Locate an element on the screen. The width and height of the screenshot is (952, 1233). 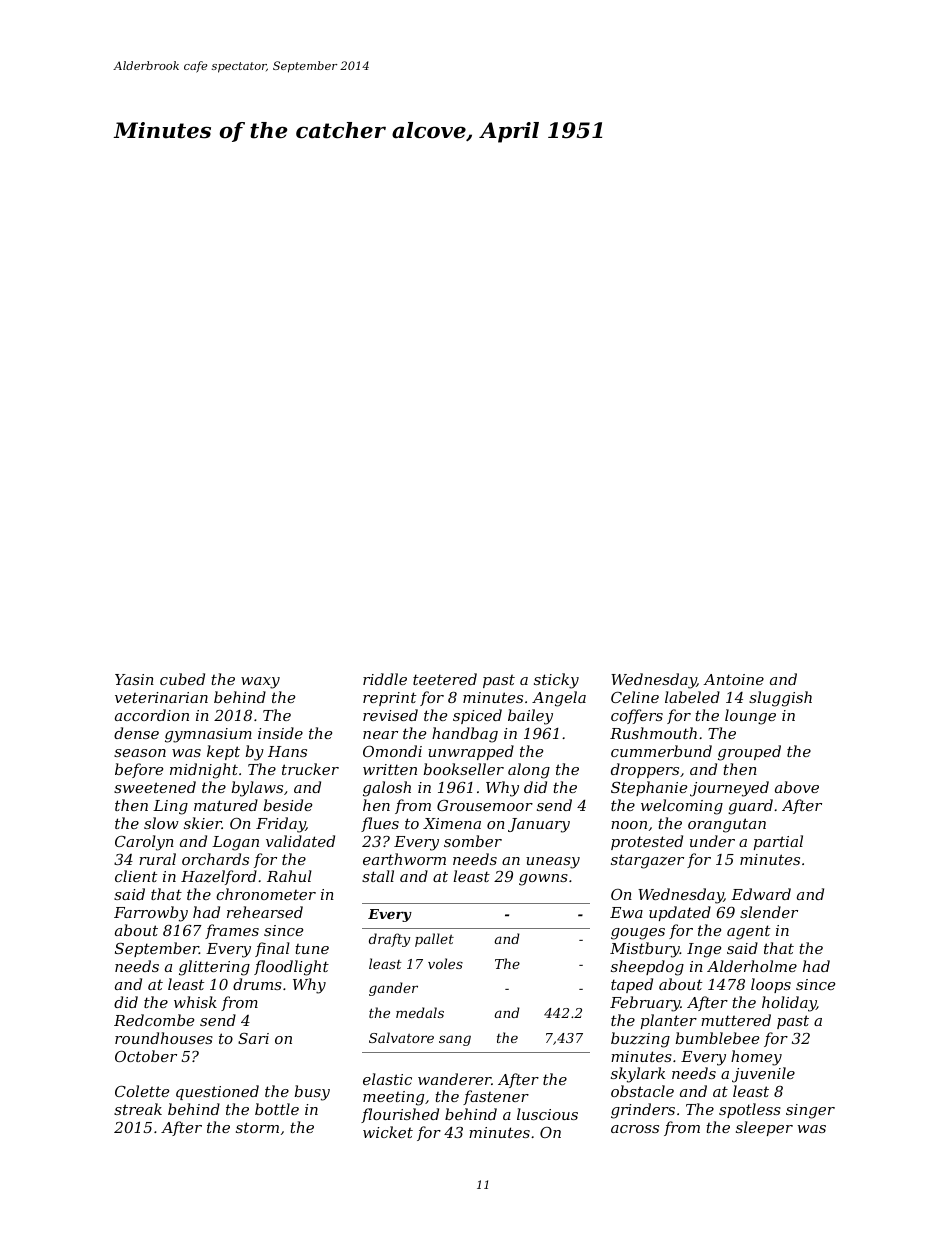
teetered is located at coordinates (445, 679).
